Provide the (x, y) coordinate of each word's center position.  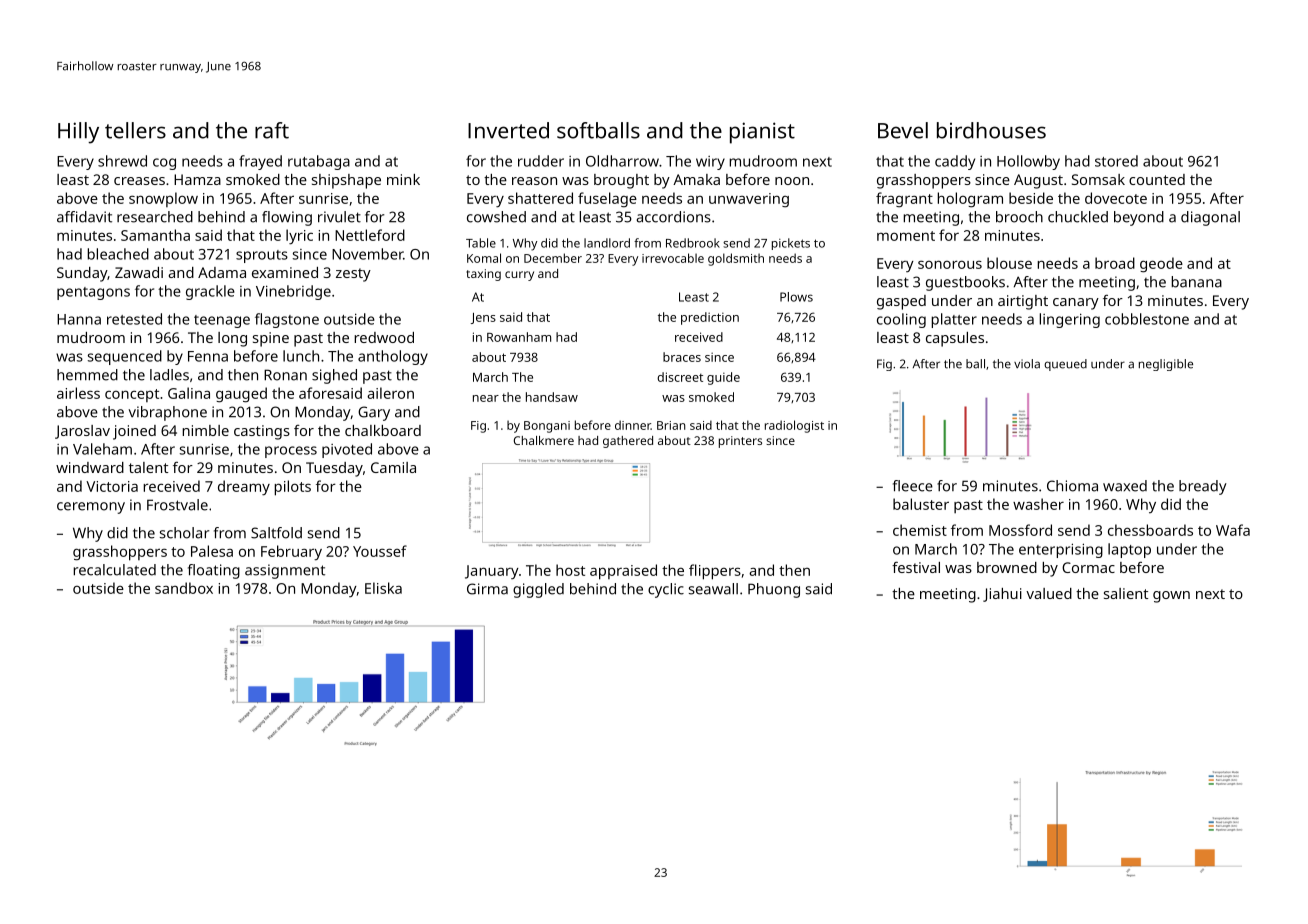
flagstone (287, 320)
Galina (189, 393)
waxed (1125, 486)
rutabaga (319, 162)
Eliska (383, 588)
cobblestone (1147, 319)
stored (1116, 161)
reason (534, 181)
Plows (796, 297)
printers (740, 442)
